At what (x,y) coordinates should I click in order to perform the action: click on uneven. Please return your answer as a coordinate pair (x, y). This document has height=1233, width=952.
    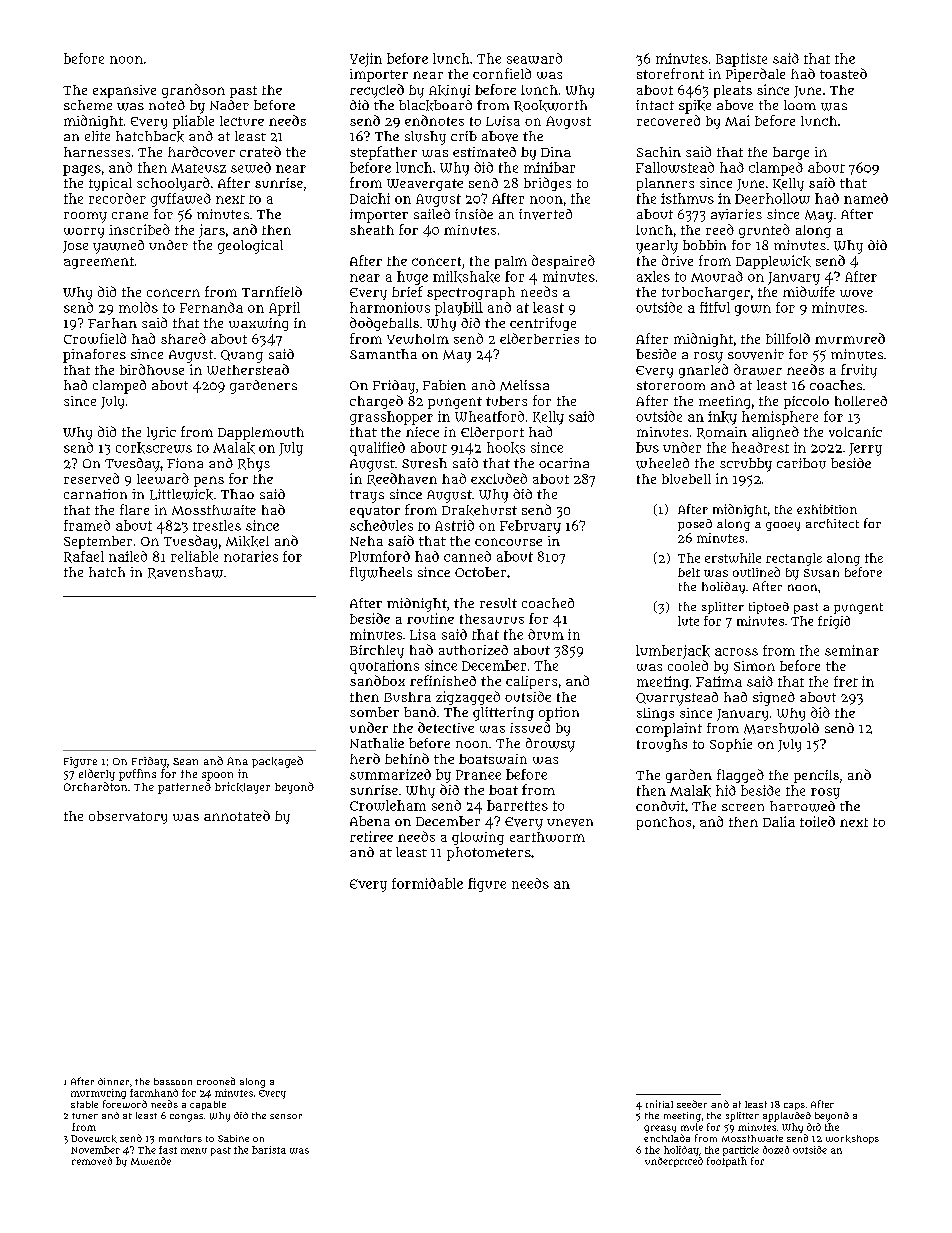
    Looking at the image, I should click on (570, 823).
